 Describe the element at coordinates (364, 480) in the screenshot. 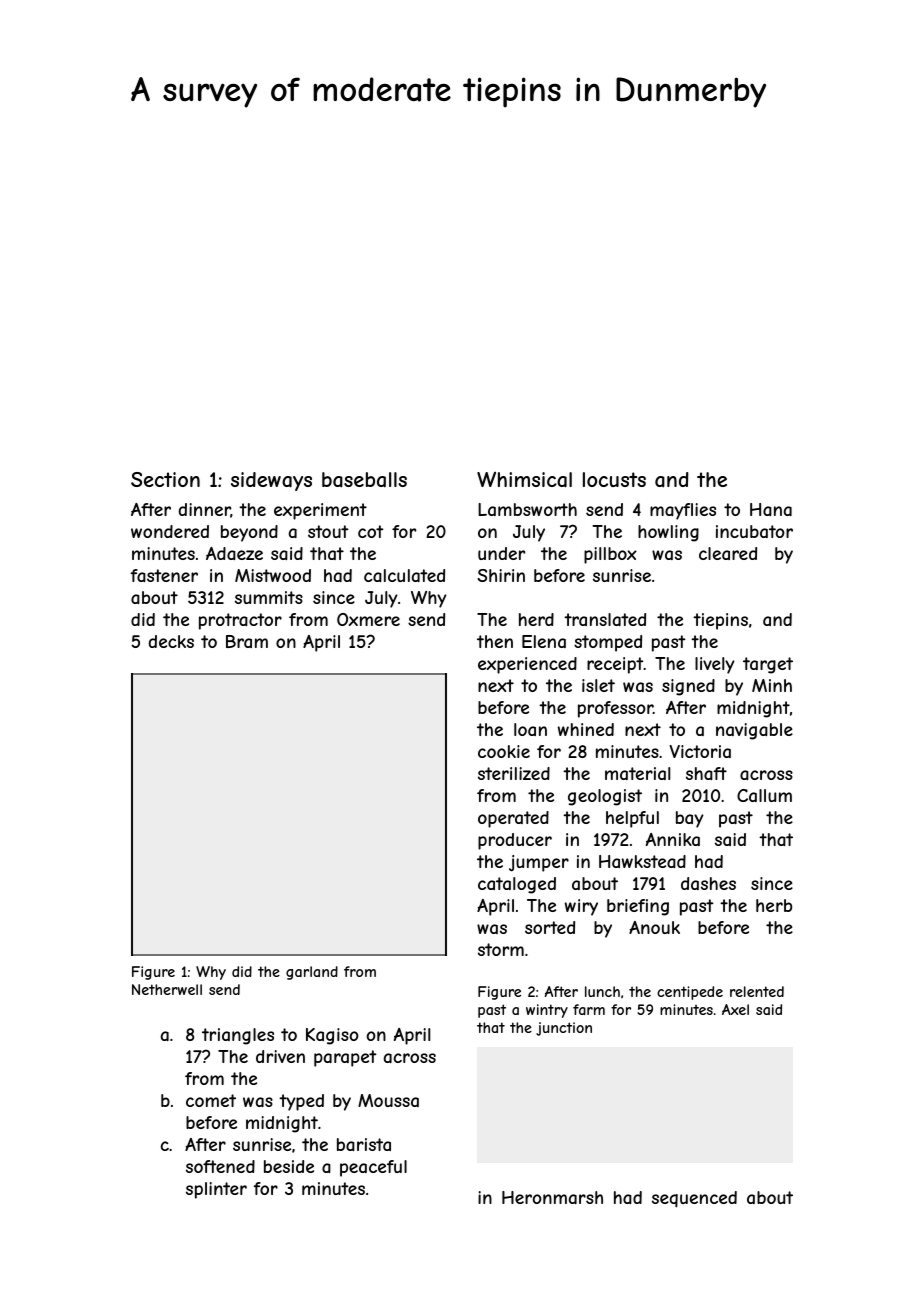

I see `baseballs` at that location.
